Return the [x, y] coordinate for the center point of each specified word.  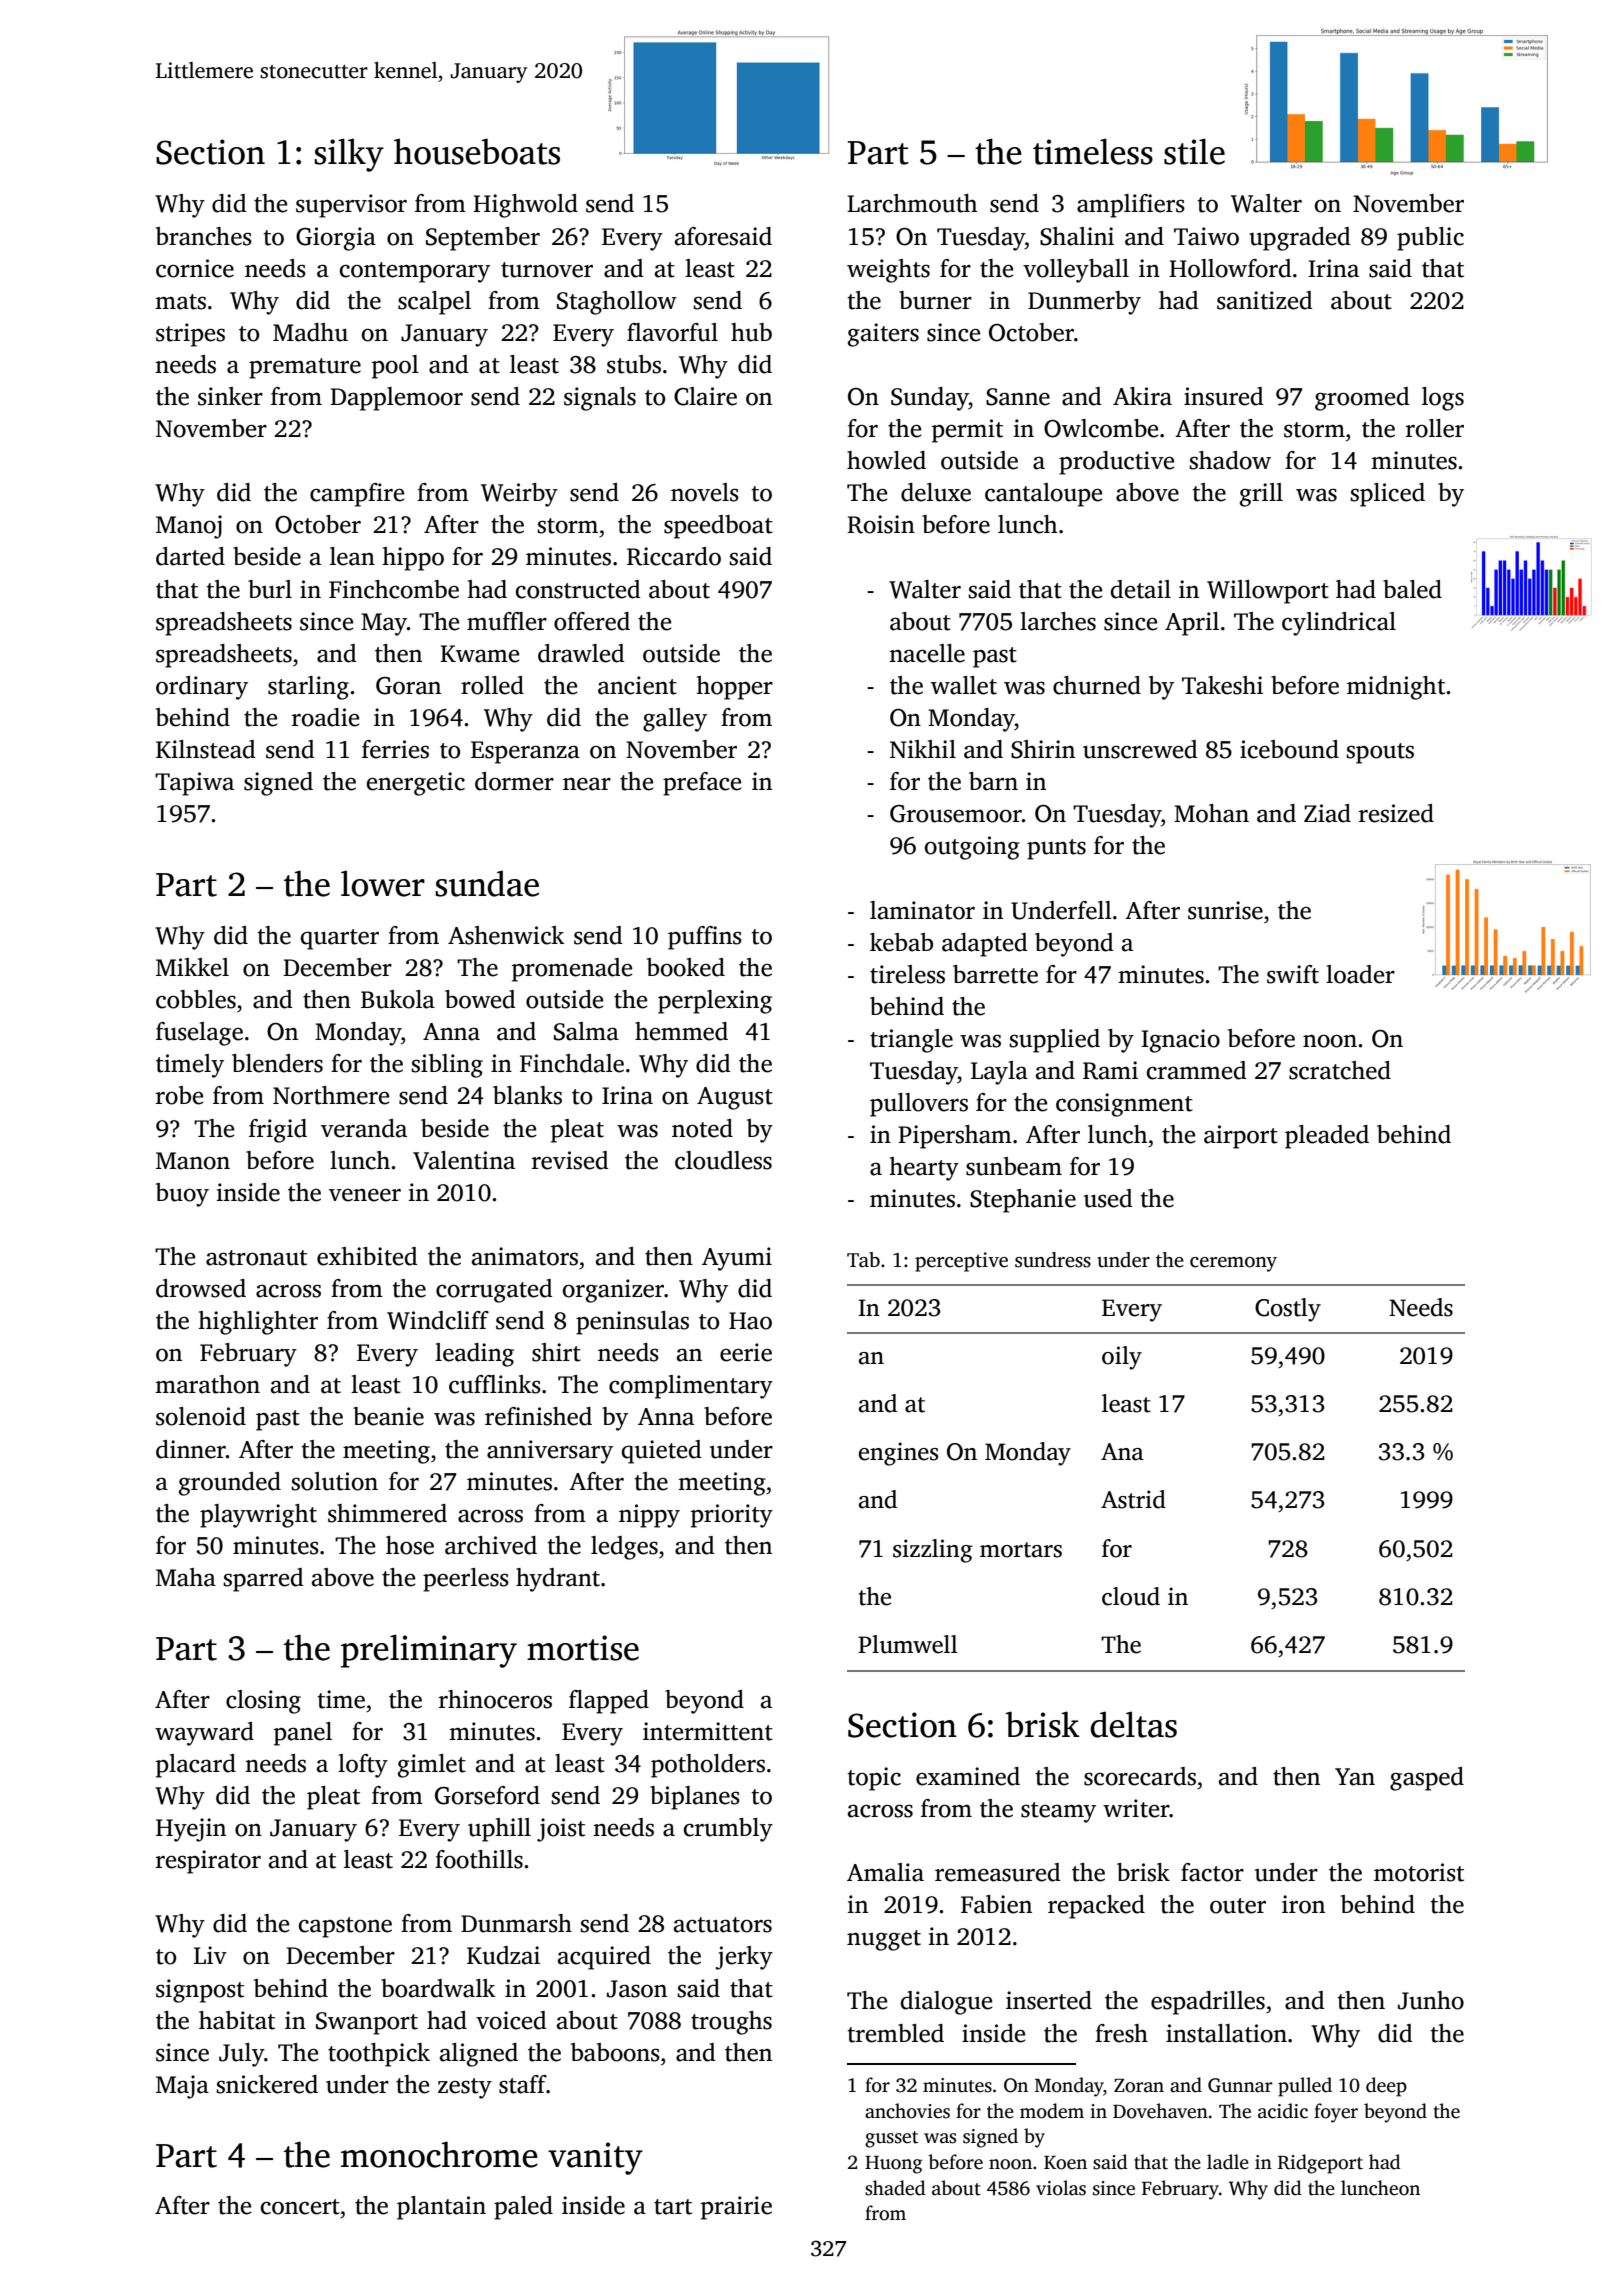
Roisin [881, 524]
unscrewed [1140, 749]
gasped [1427, 1779]
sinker [230, 396]
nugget [884, 1940]
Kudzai [503, 1955]
